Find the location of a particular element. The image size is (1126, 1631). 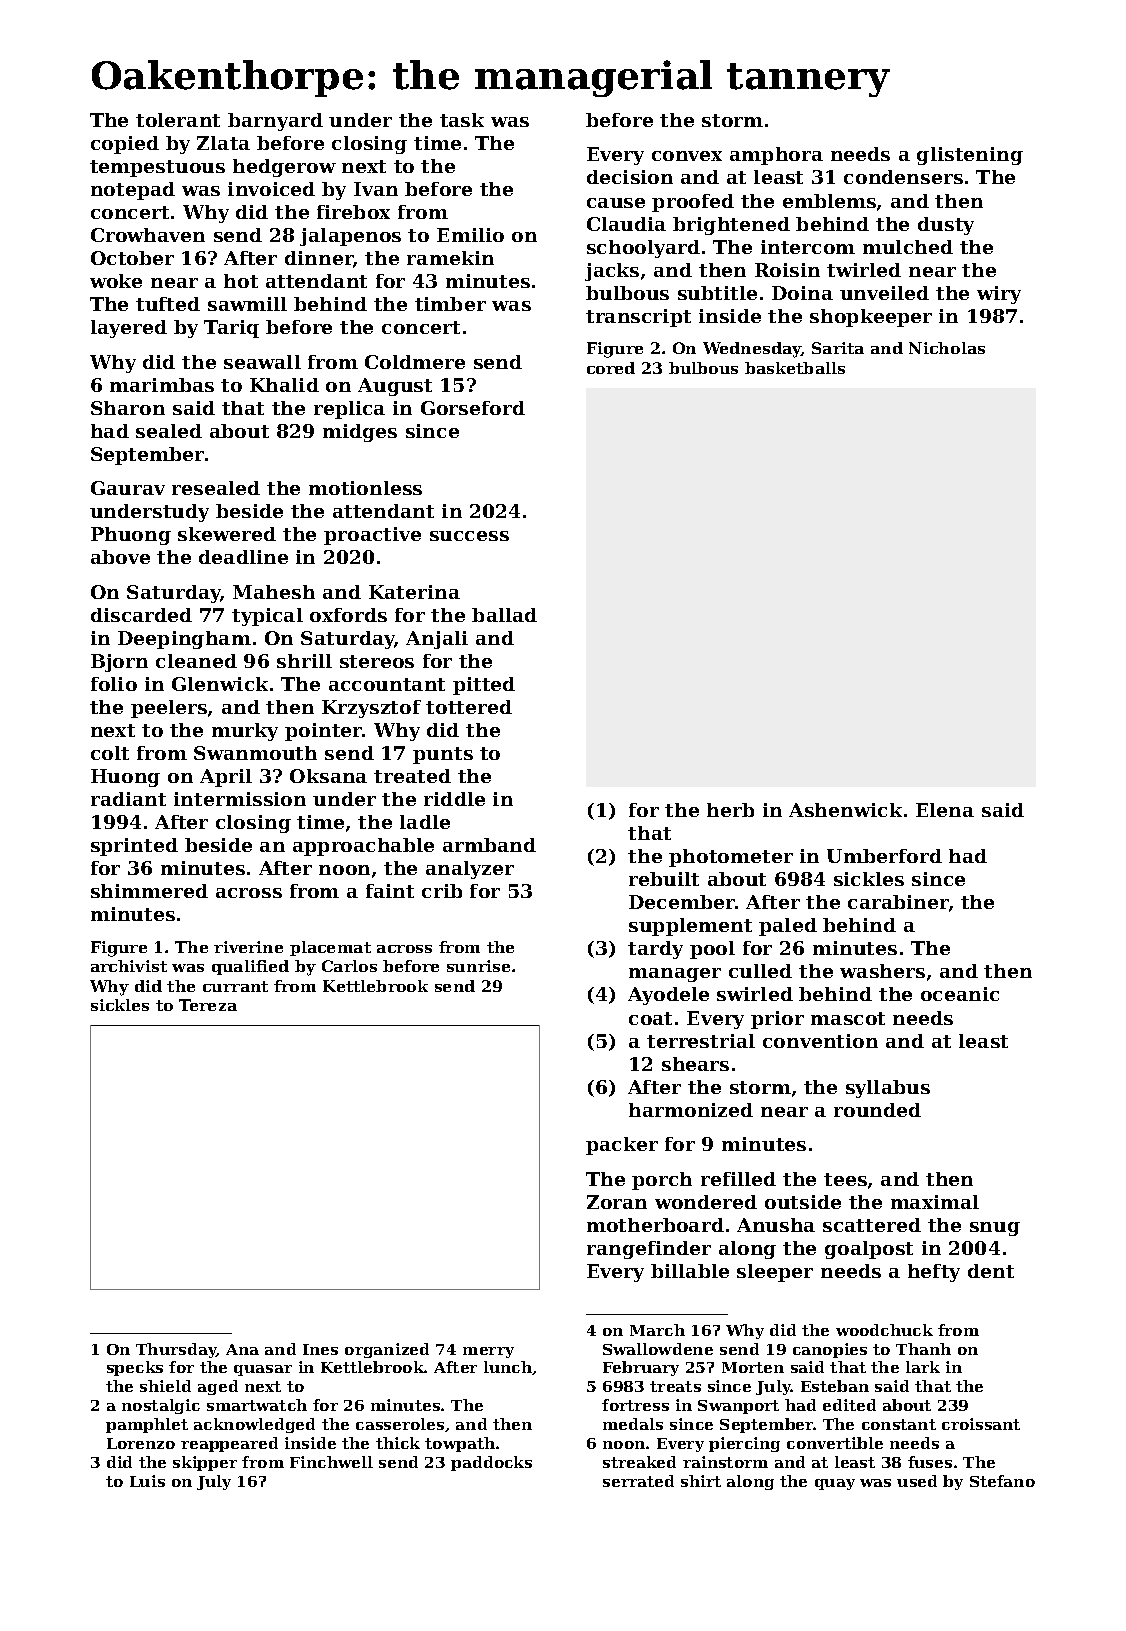

Carlos is located at coordinates (349, 966).
